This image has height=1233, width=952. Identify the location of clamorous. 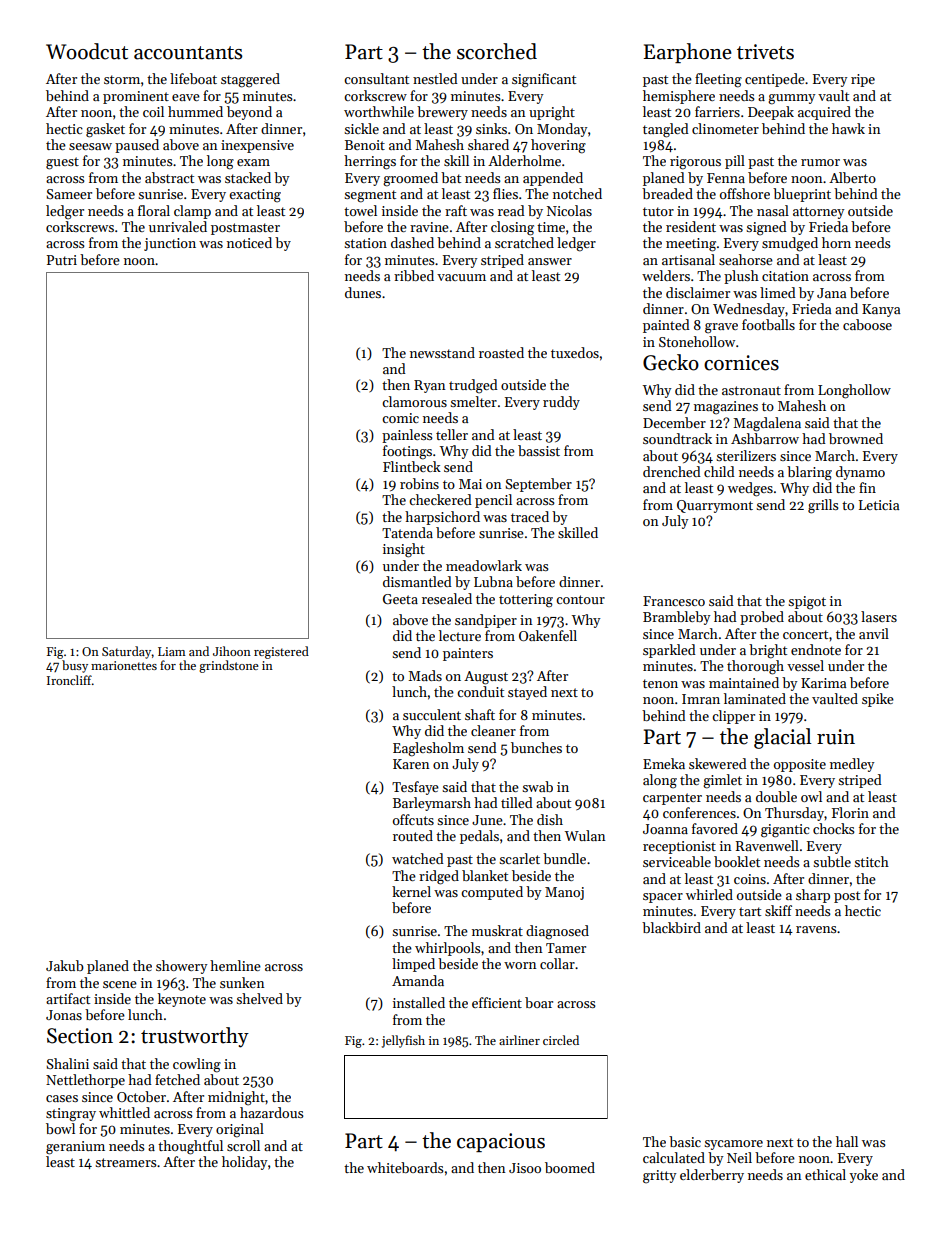
(414, 401).
